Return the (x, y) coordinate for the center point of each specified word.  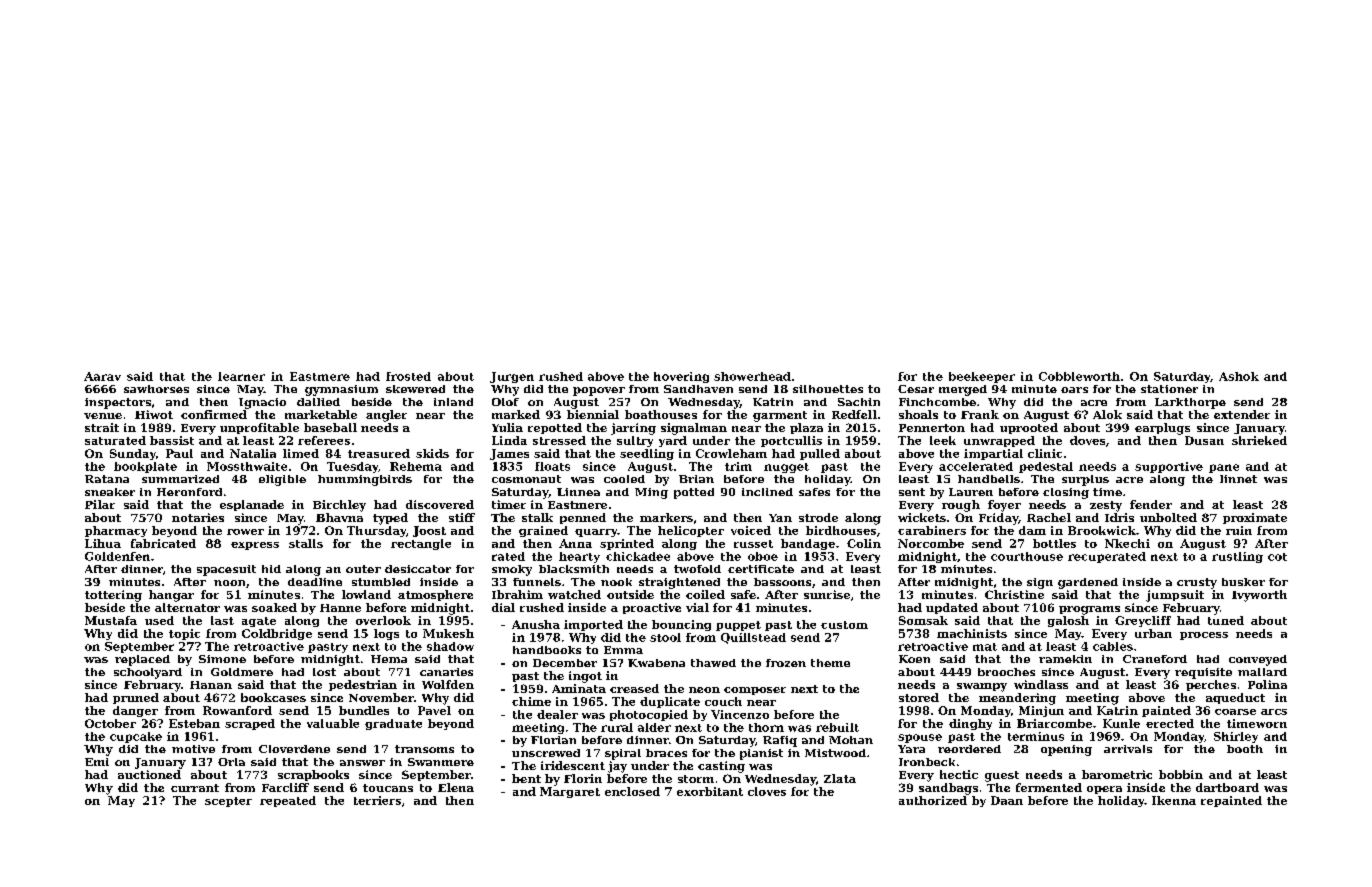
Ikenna (1174, 800)
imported (593, 625)
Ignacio (262, 403)
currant (195, 788)
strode (818, 517)
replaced (142, 660)
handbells (989, 479)
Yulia (507, 427)
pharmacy (116, 531)
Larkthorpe (1190, 403)
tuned (1226, 620)
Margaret (570, 792)
